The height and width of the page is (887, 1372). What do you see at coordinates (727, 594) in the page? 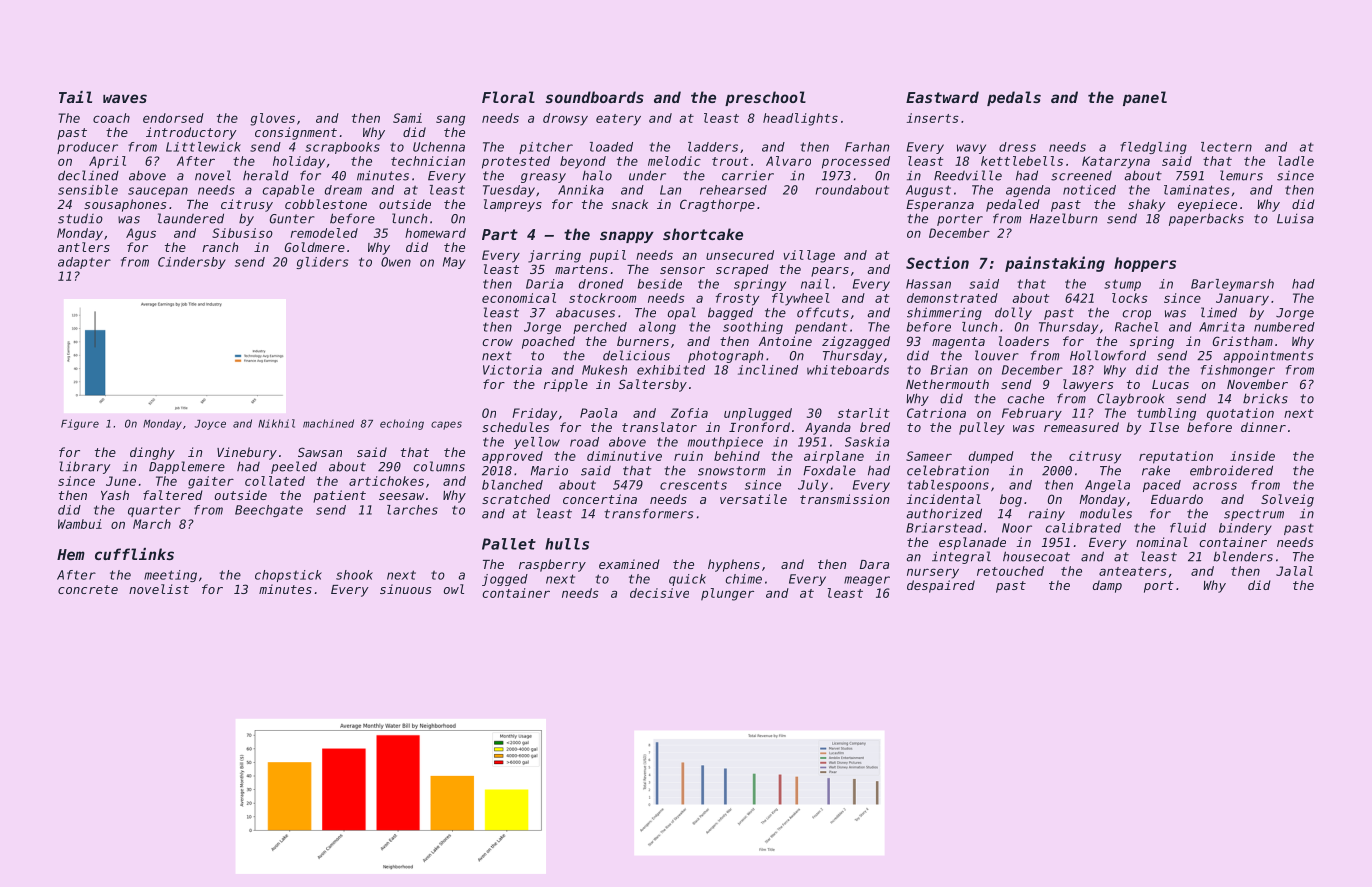
I see `plunger` at bounding box center [727, 594].
